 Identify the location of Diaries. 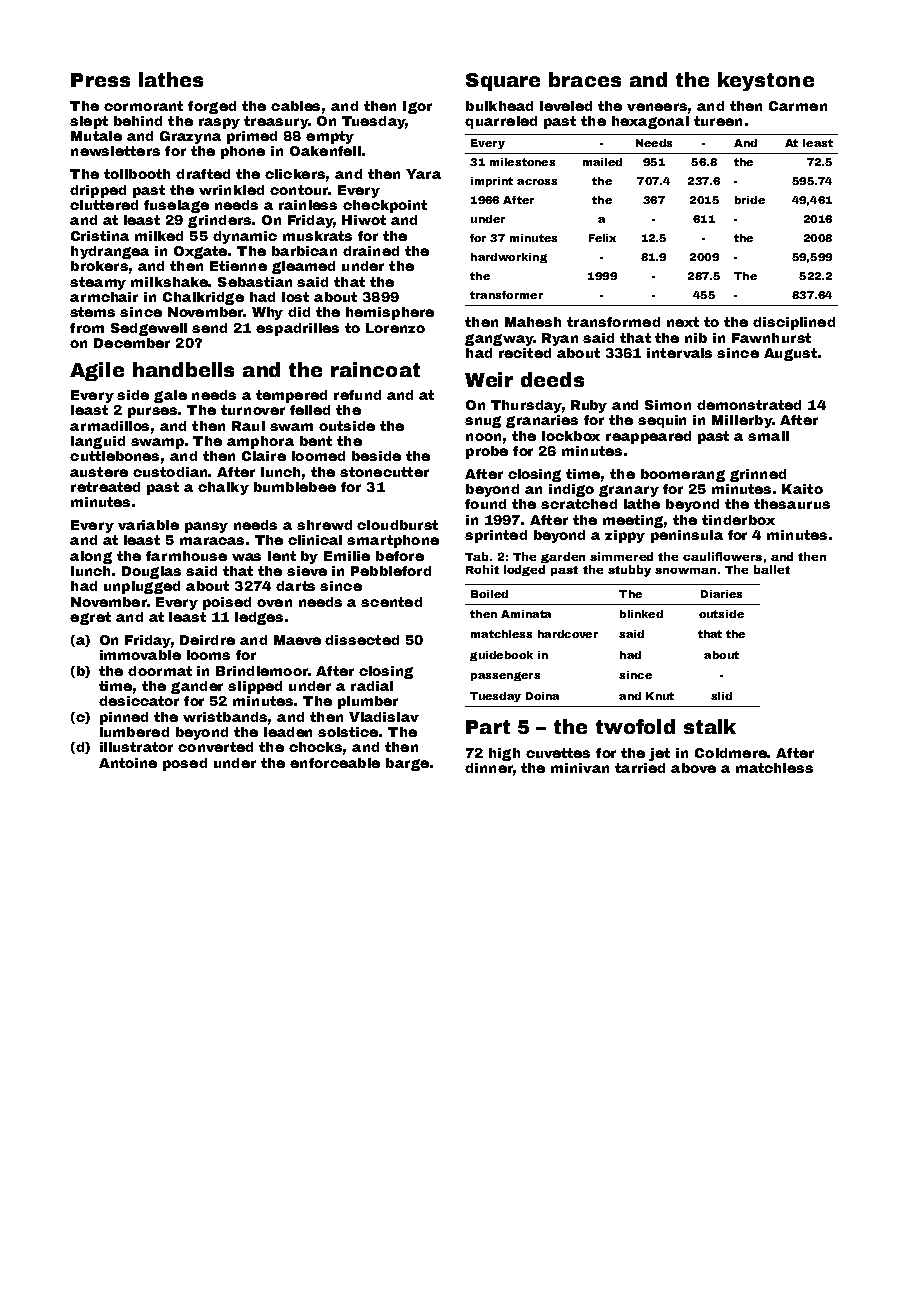
(721, 594).
